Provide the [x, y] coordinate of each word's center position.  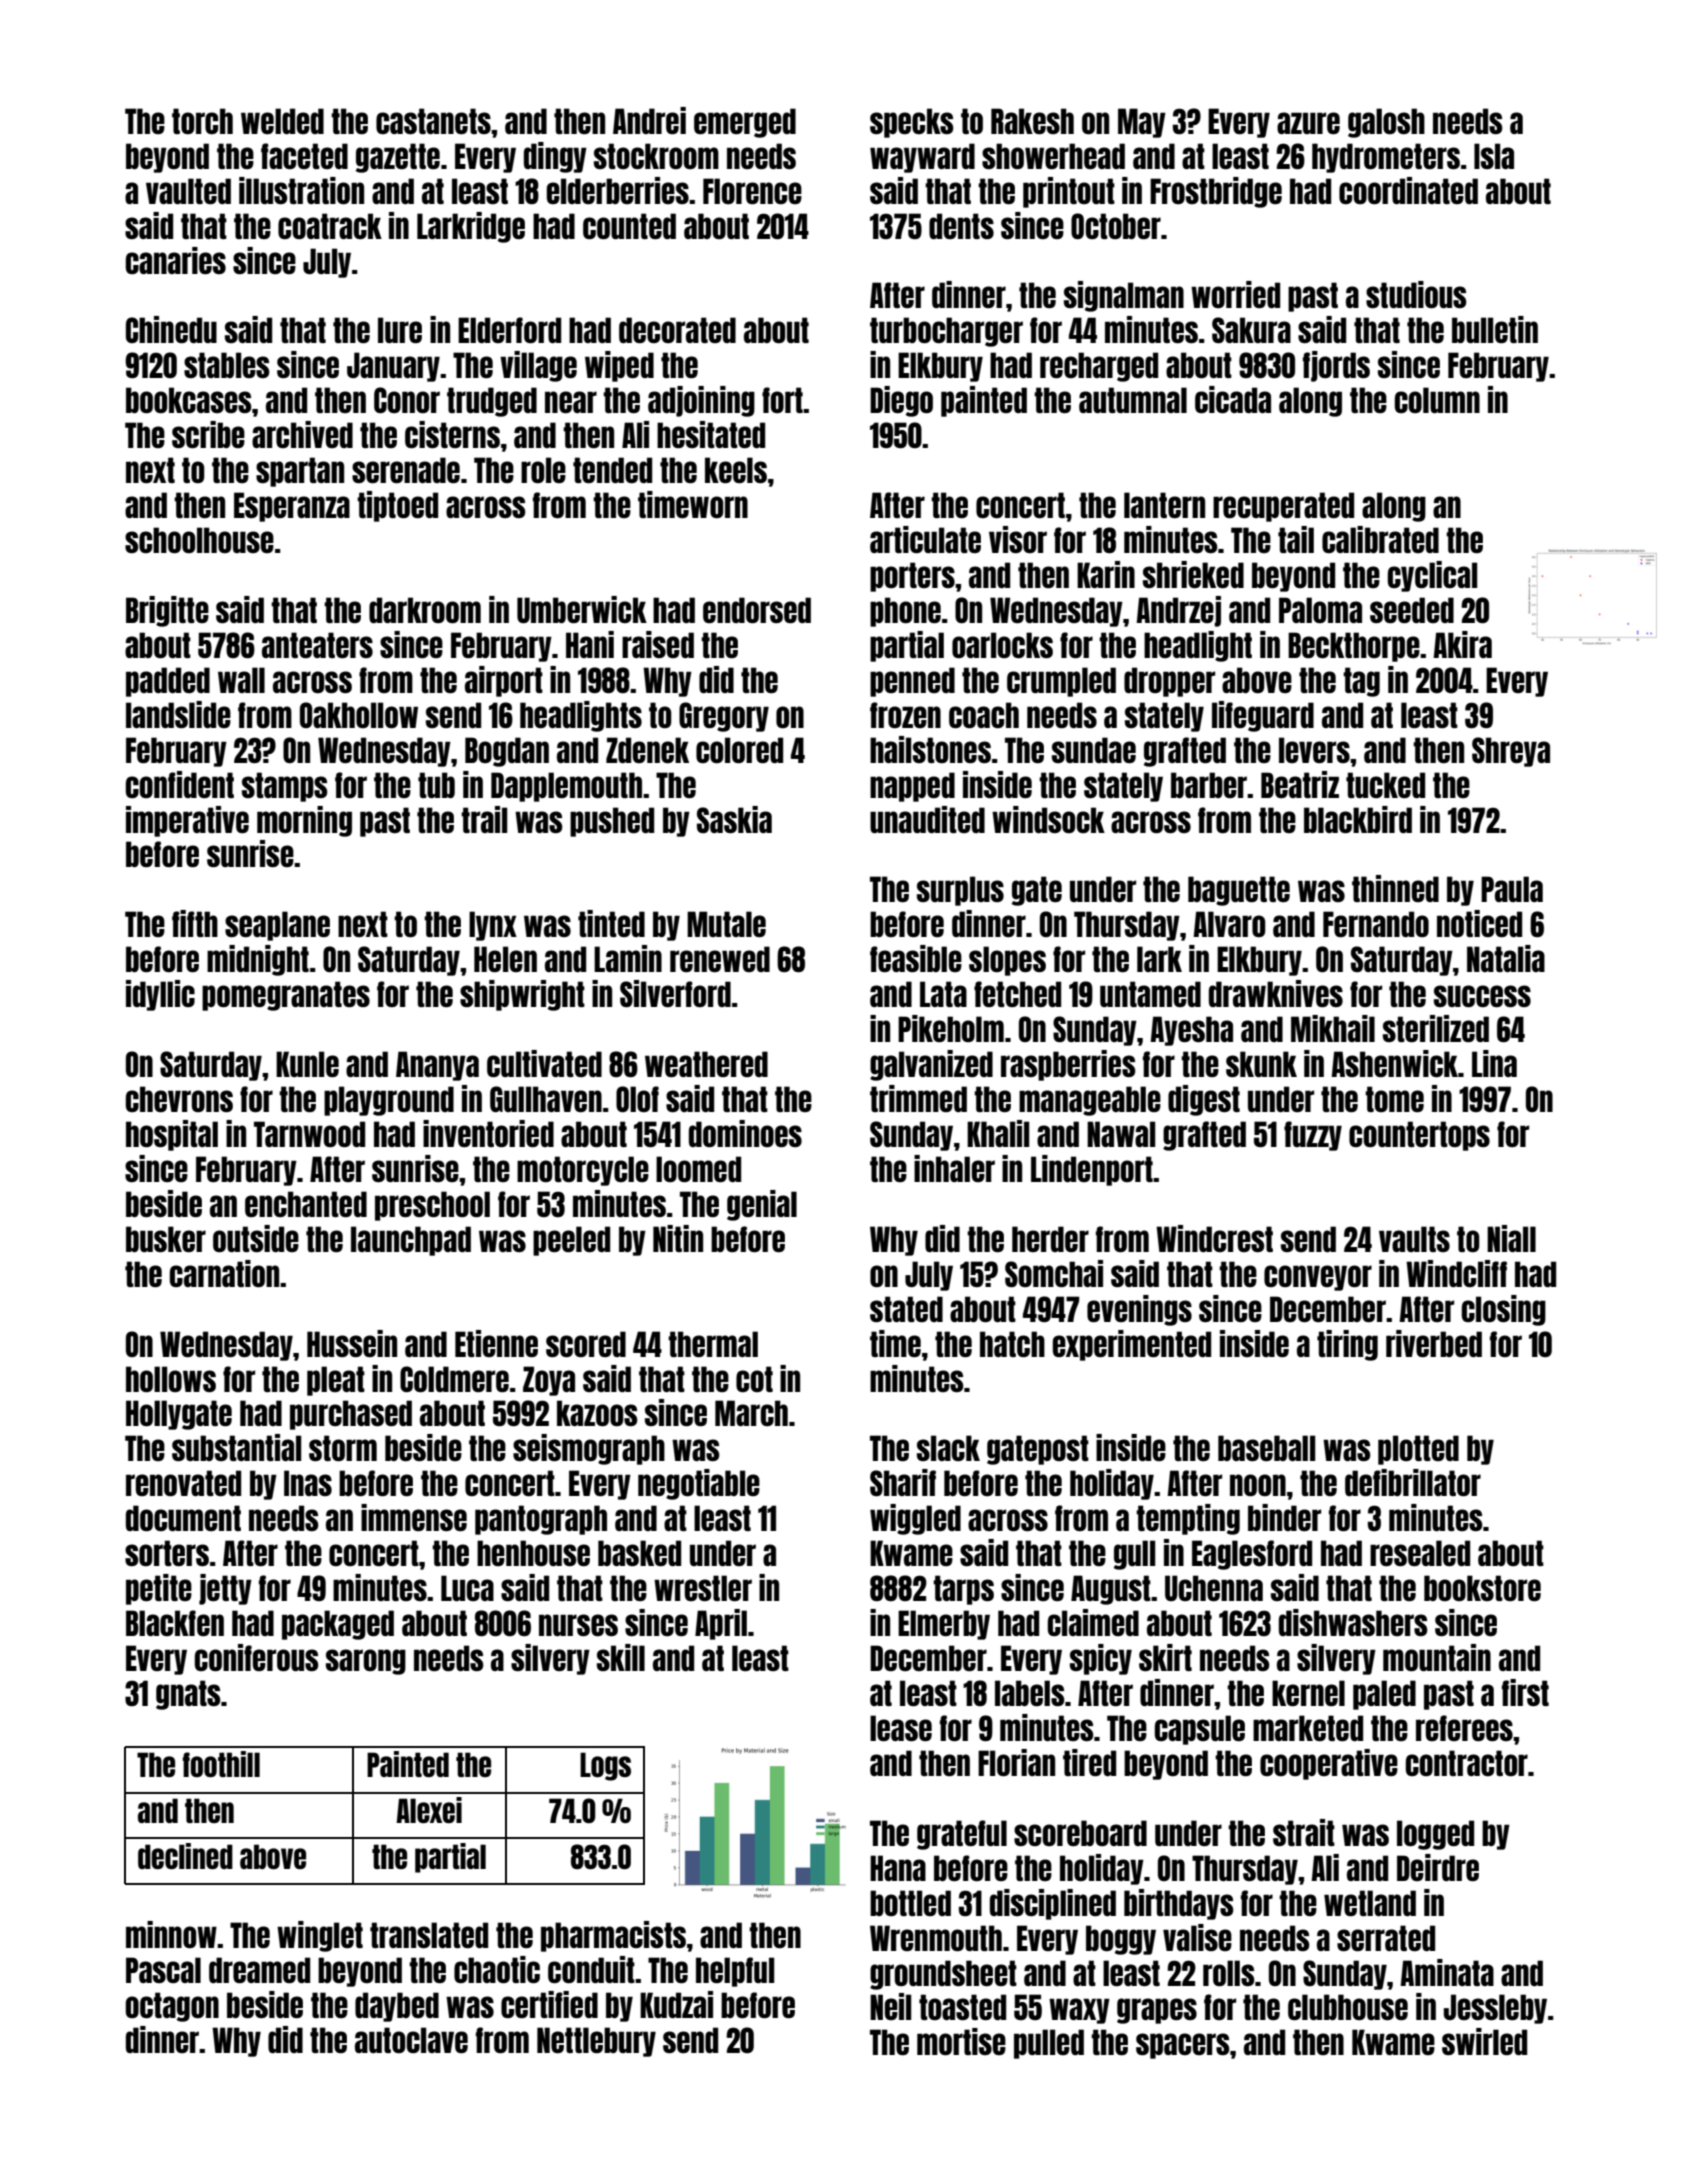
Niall [1511, 1238]
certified [549, 2004]
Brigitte [167, 611]
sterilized [1436, 1028]
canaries [175, 260]
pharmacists [613, 1936]
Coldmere [454, 1379]
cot [754, 1379]
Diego [901, 401]
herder [1050, 1239]
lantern [1164, 505]
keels [736, 470]
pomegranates [286, 996]
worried [1235, 294]
